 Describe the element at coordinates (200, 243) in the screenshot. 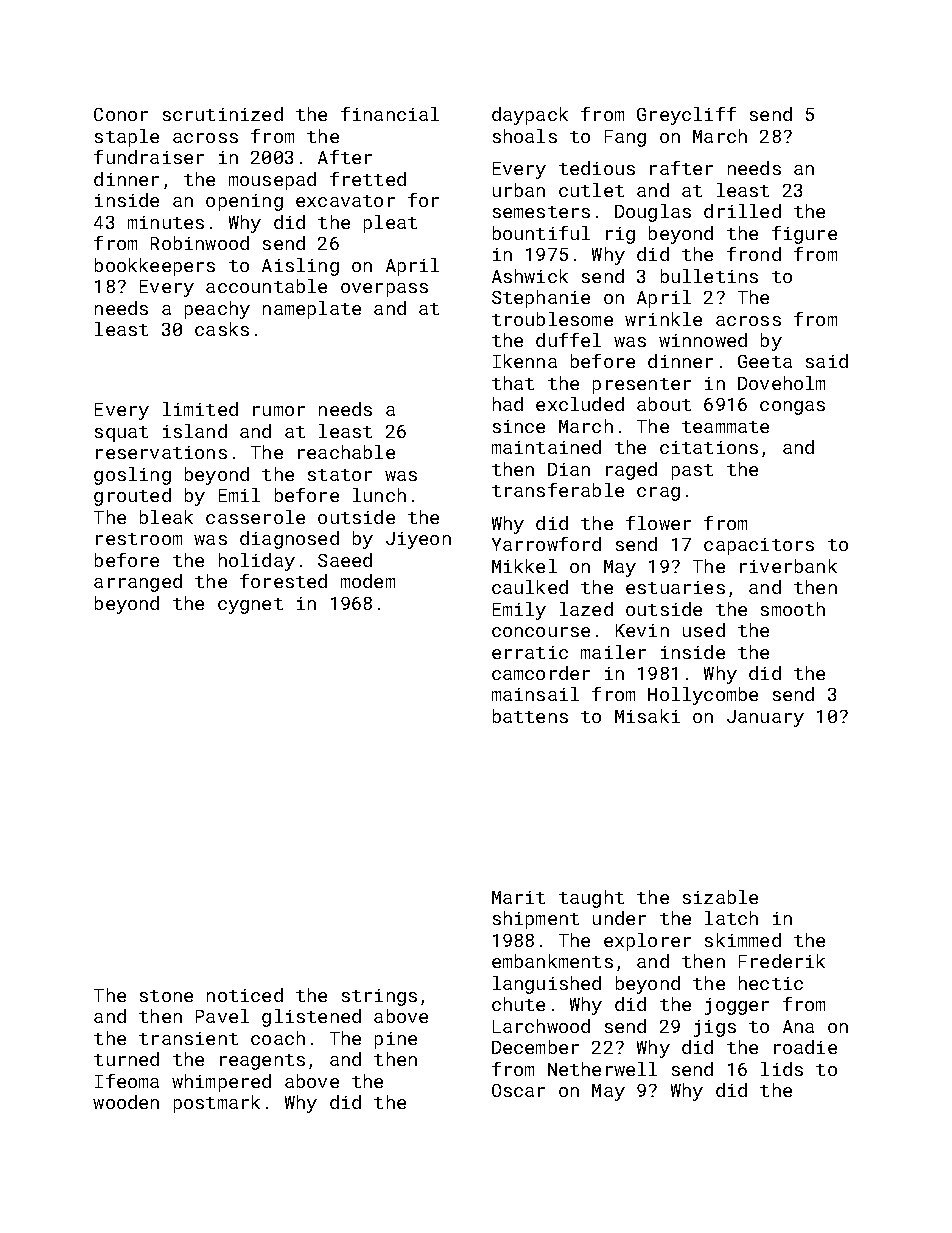

I see `Robinwood` at that location.
